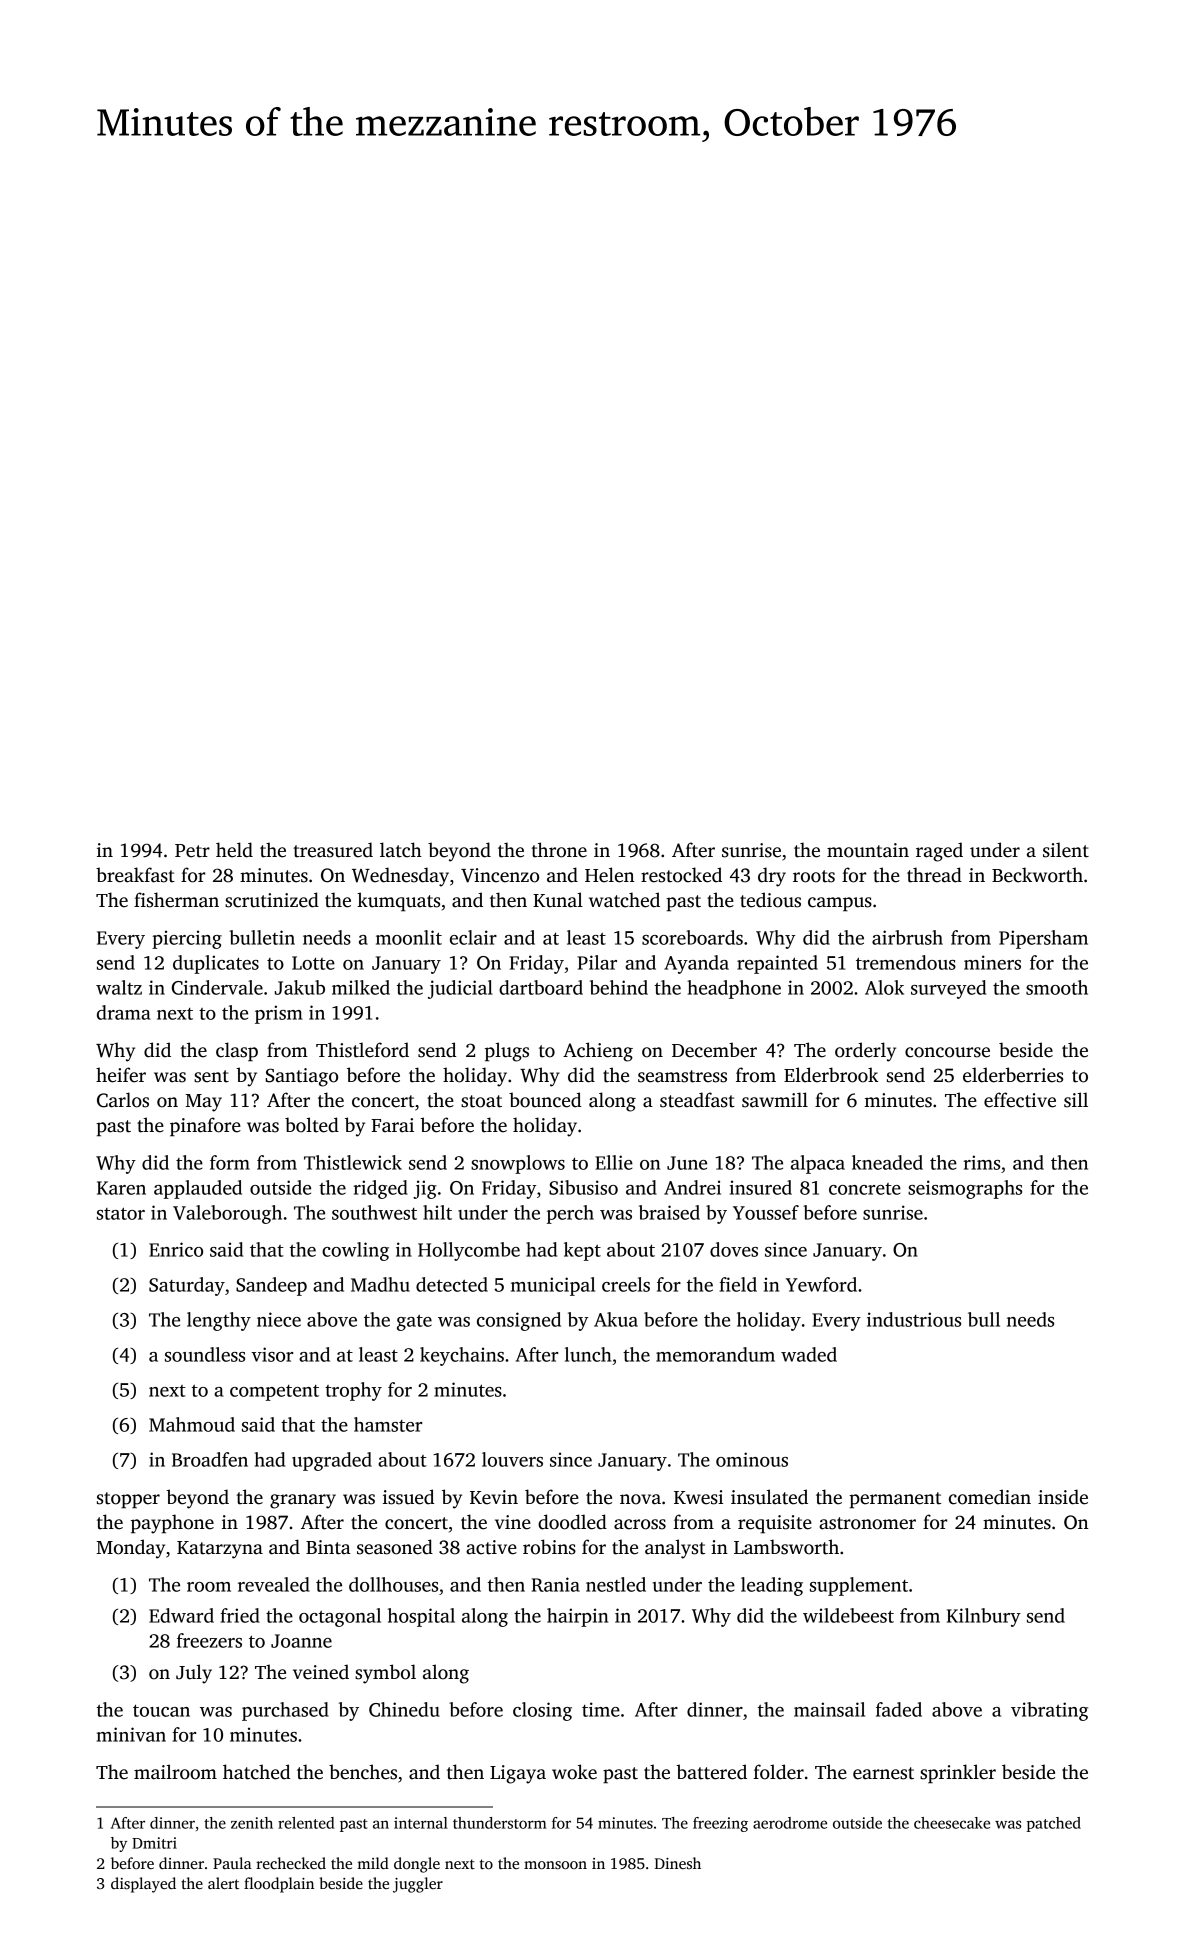 This page has width=1185, height=1952. I want to click on clasp, so click(237, 1052).
